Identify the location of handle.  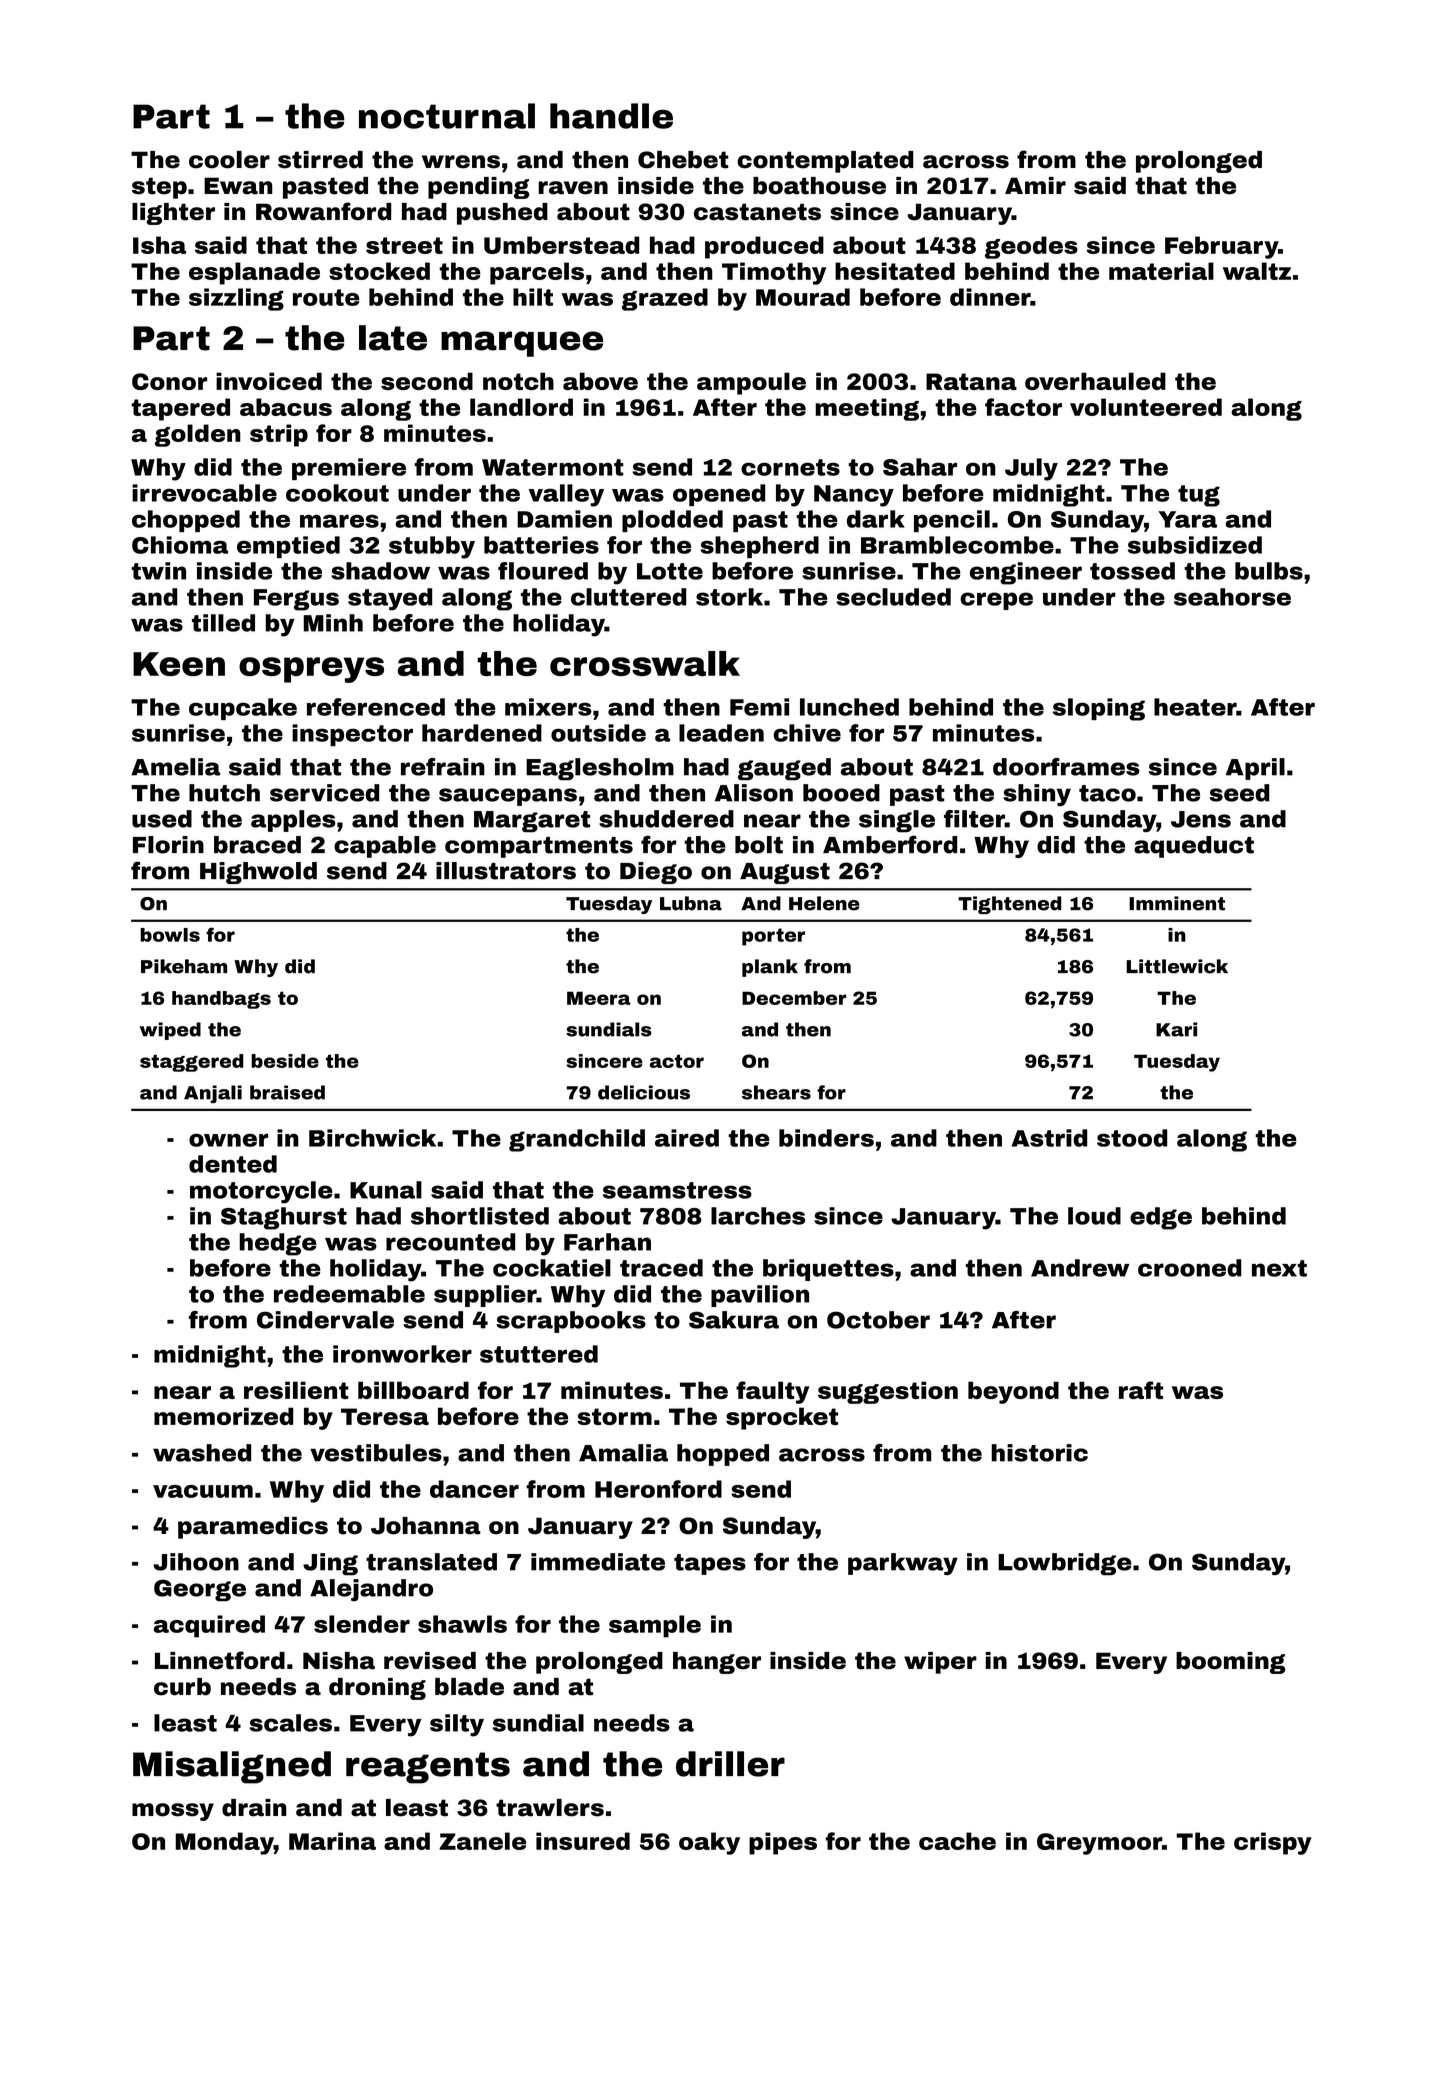
(611, 116).
